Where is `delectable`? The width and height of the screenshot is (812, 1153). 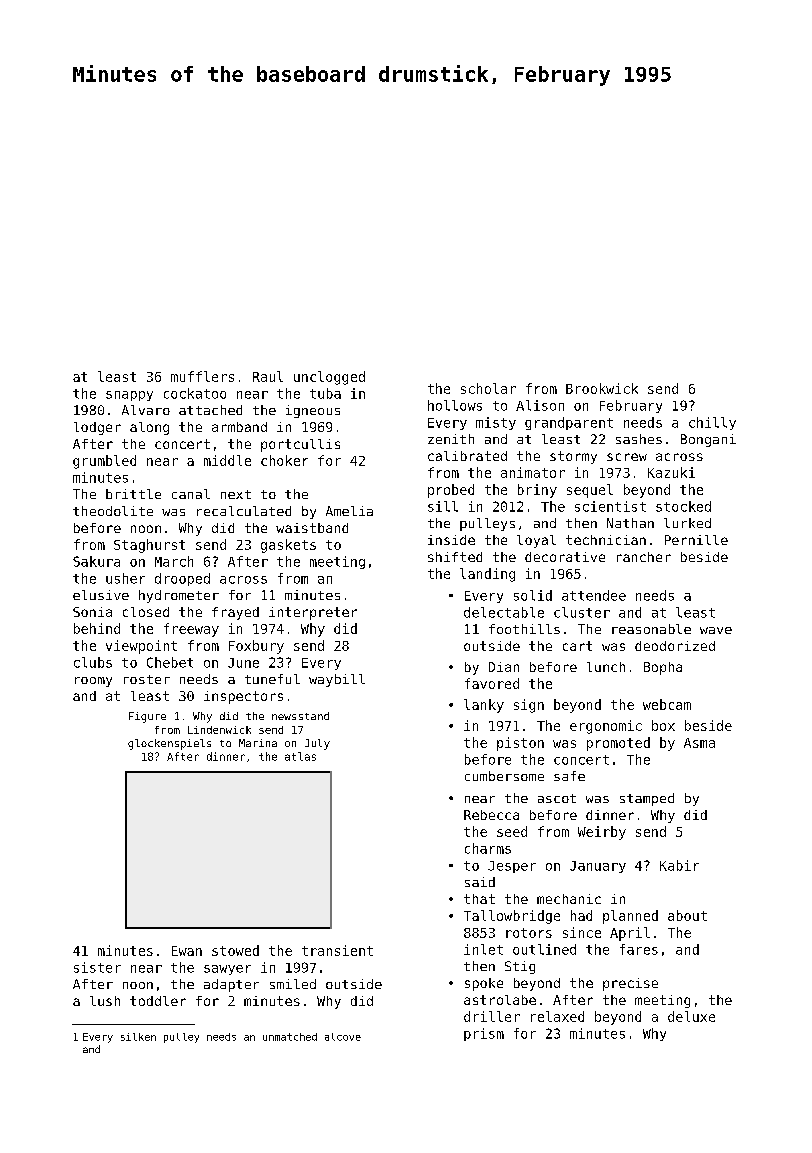
delectable is located at coordinates (504, 612).
